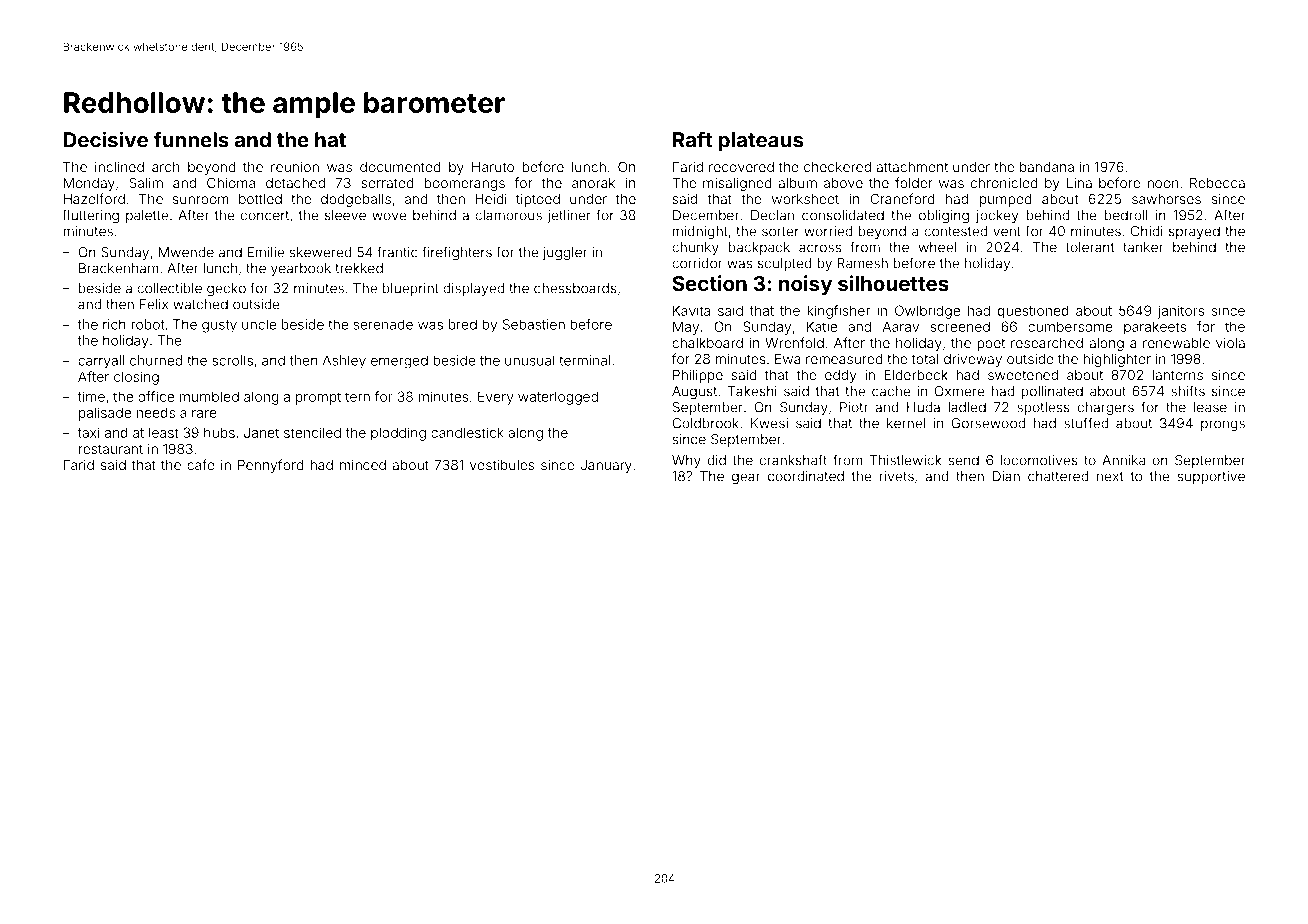 The image size is (1308, 924). I want to click on Felix, so click(154, 304).
